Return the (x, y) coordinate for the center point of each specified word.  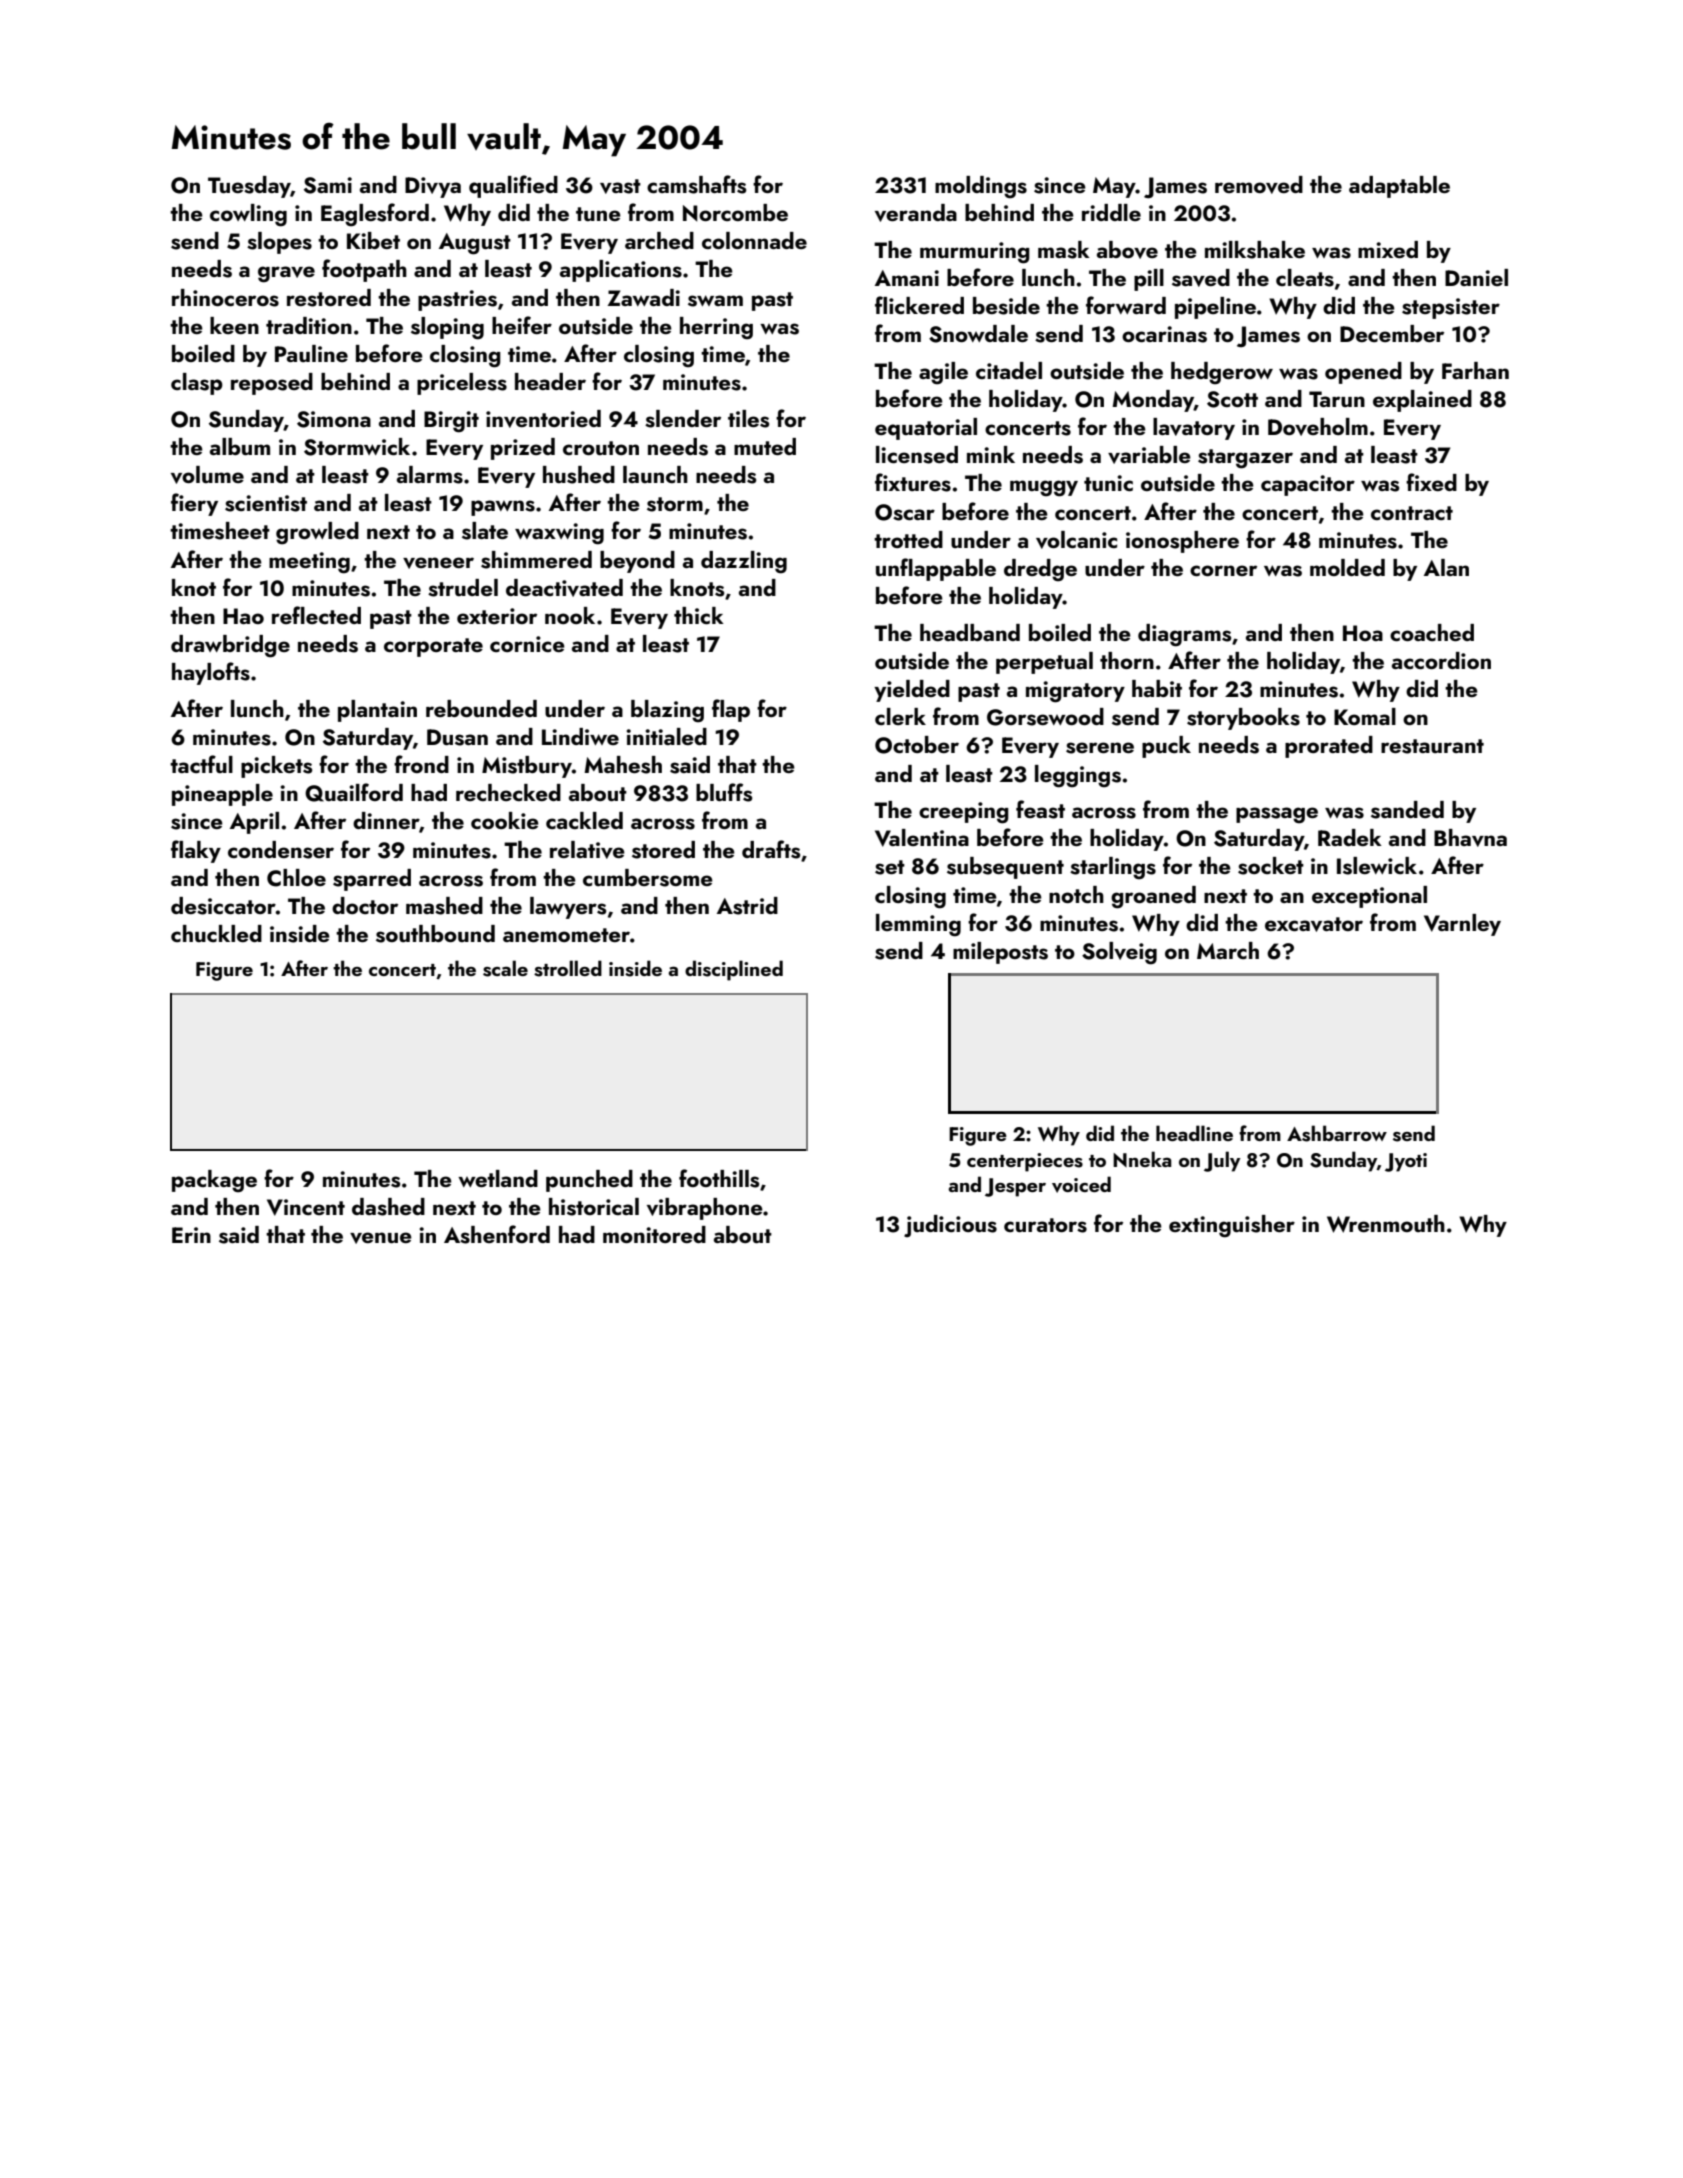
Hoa (1363, 633)
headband (970, 632)
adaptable (1399, 187)
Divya (433, 187)
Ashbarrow (1337, 1133)
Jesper (1015, 1187)
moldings (981, 187)
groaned (1153, 897)
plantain (377, 711)
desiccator (223, 906)
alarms (430, 475)
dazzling (744, 562)
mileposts (1000, 953)
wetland (498, 1178)
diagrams (1184, 635)
